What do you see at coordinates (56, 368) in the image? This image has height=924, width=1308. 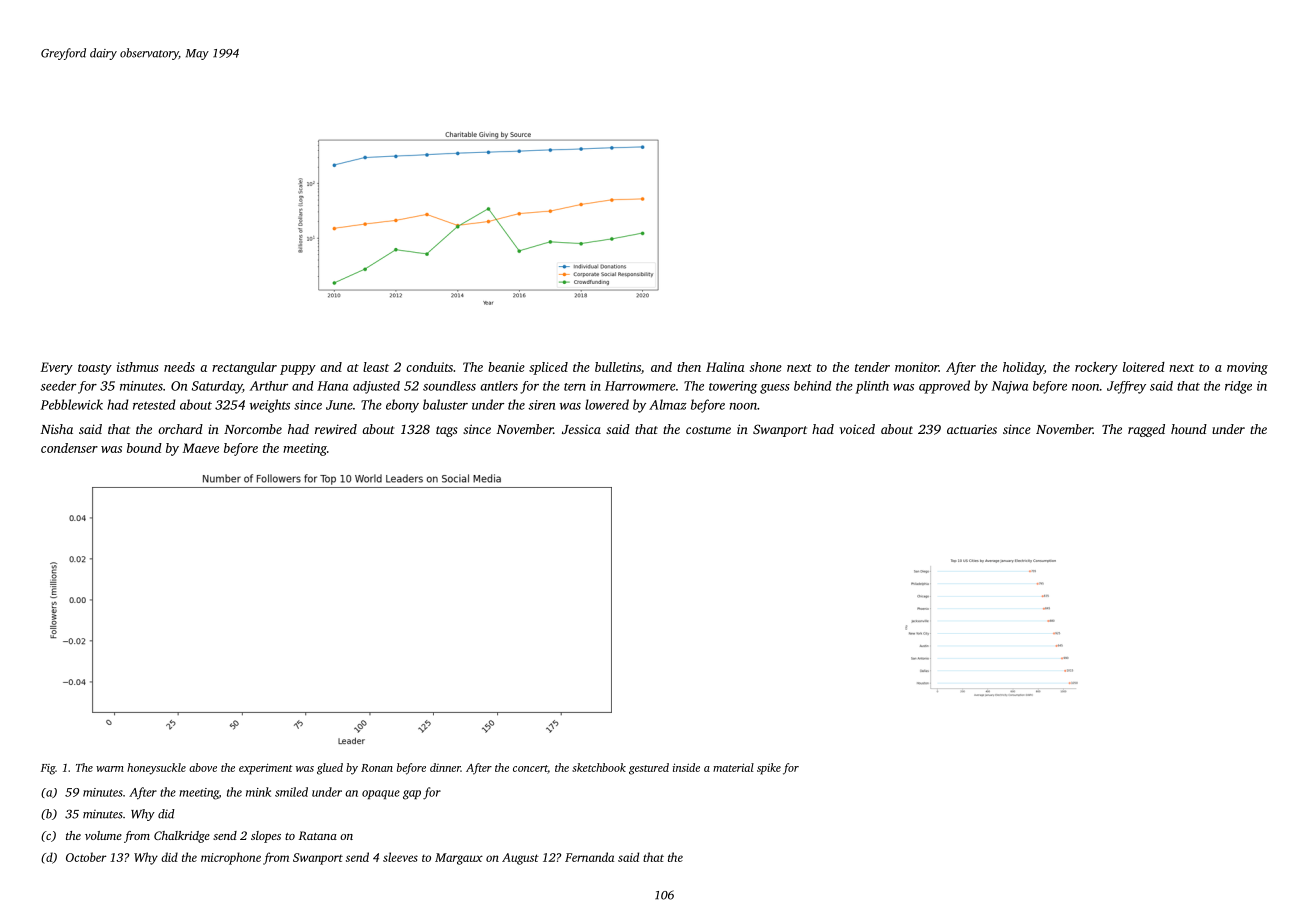 I see `Every` at bounding box center [56, 368].
